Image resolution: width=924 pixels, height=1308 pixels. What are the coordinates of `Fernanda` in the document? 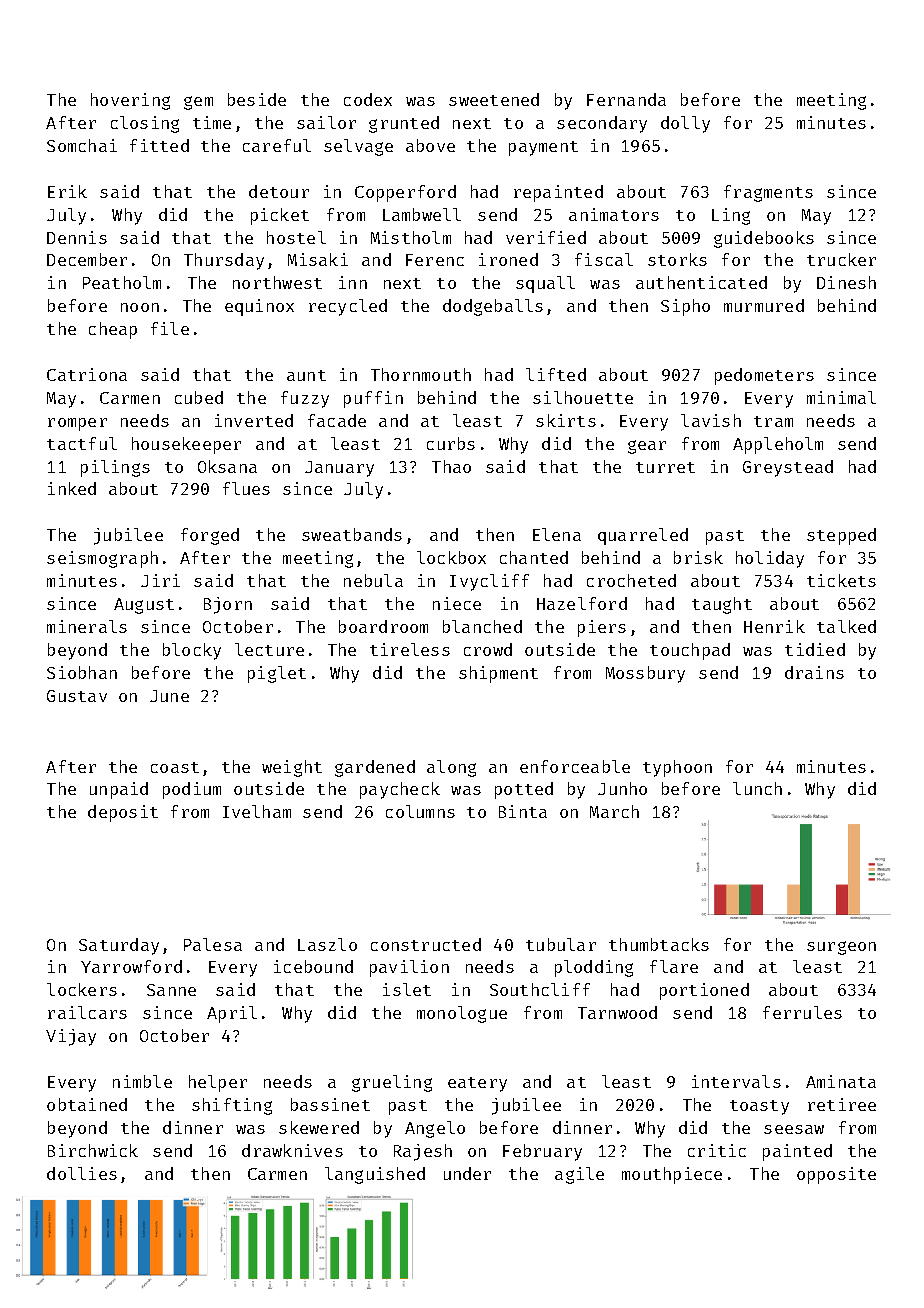 It's located at (626, 99).
